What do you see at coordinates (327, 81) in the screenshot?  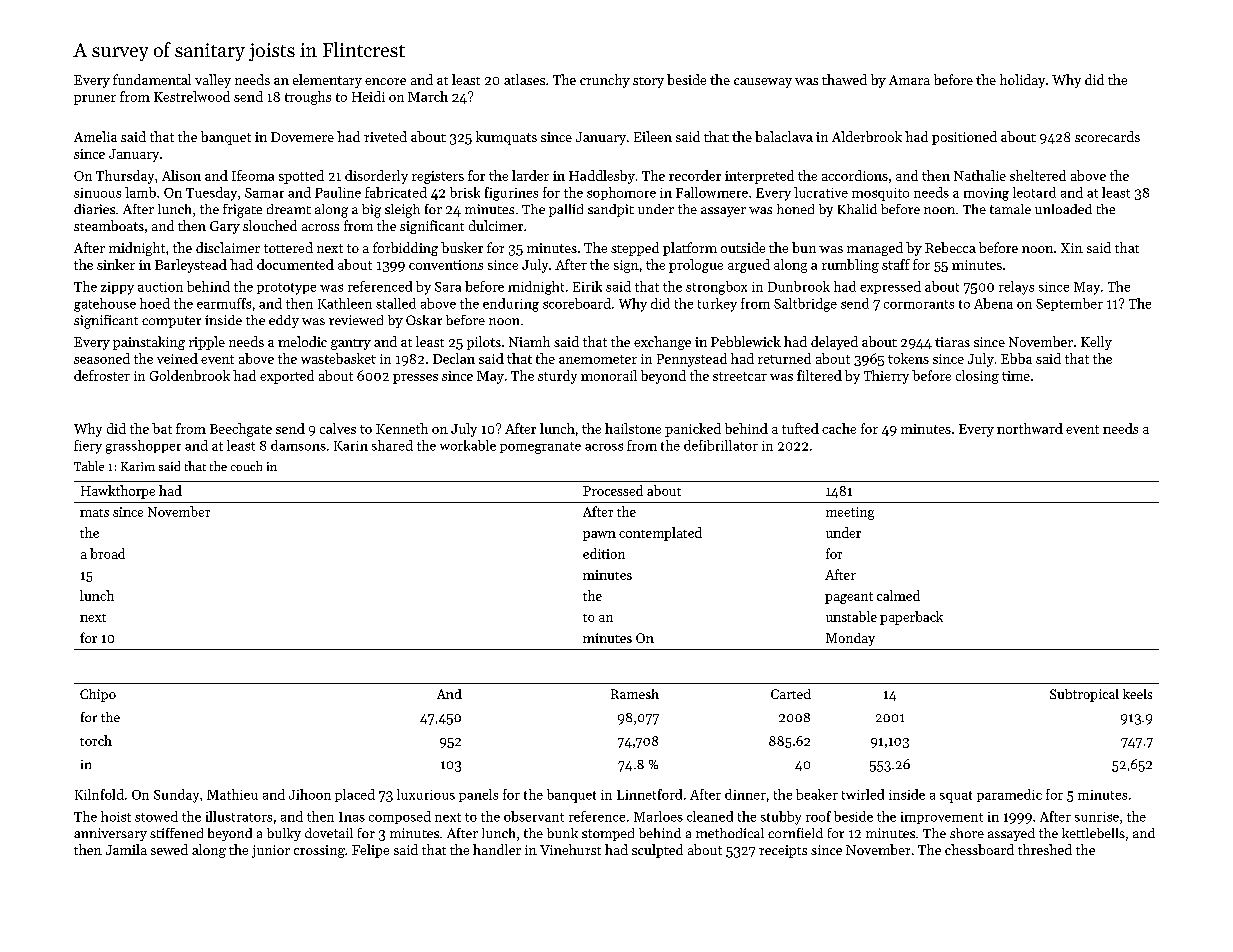 I see `elementary` at bounding box center [327, 81].
